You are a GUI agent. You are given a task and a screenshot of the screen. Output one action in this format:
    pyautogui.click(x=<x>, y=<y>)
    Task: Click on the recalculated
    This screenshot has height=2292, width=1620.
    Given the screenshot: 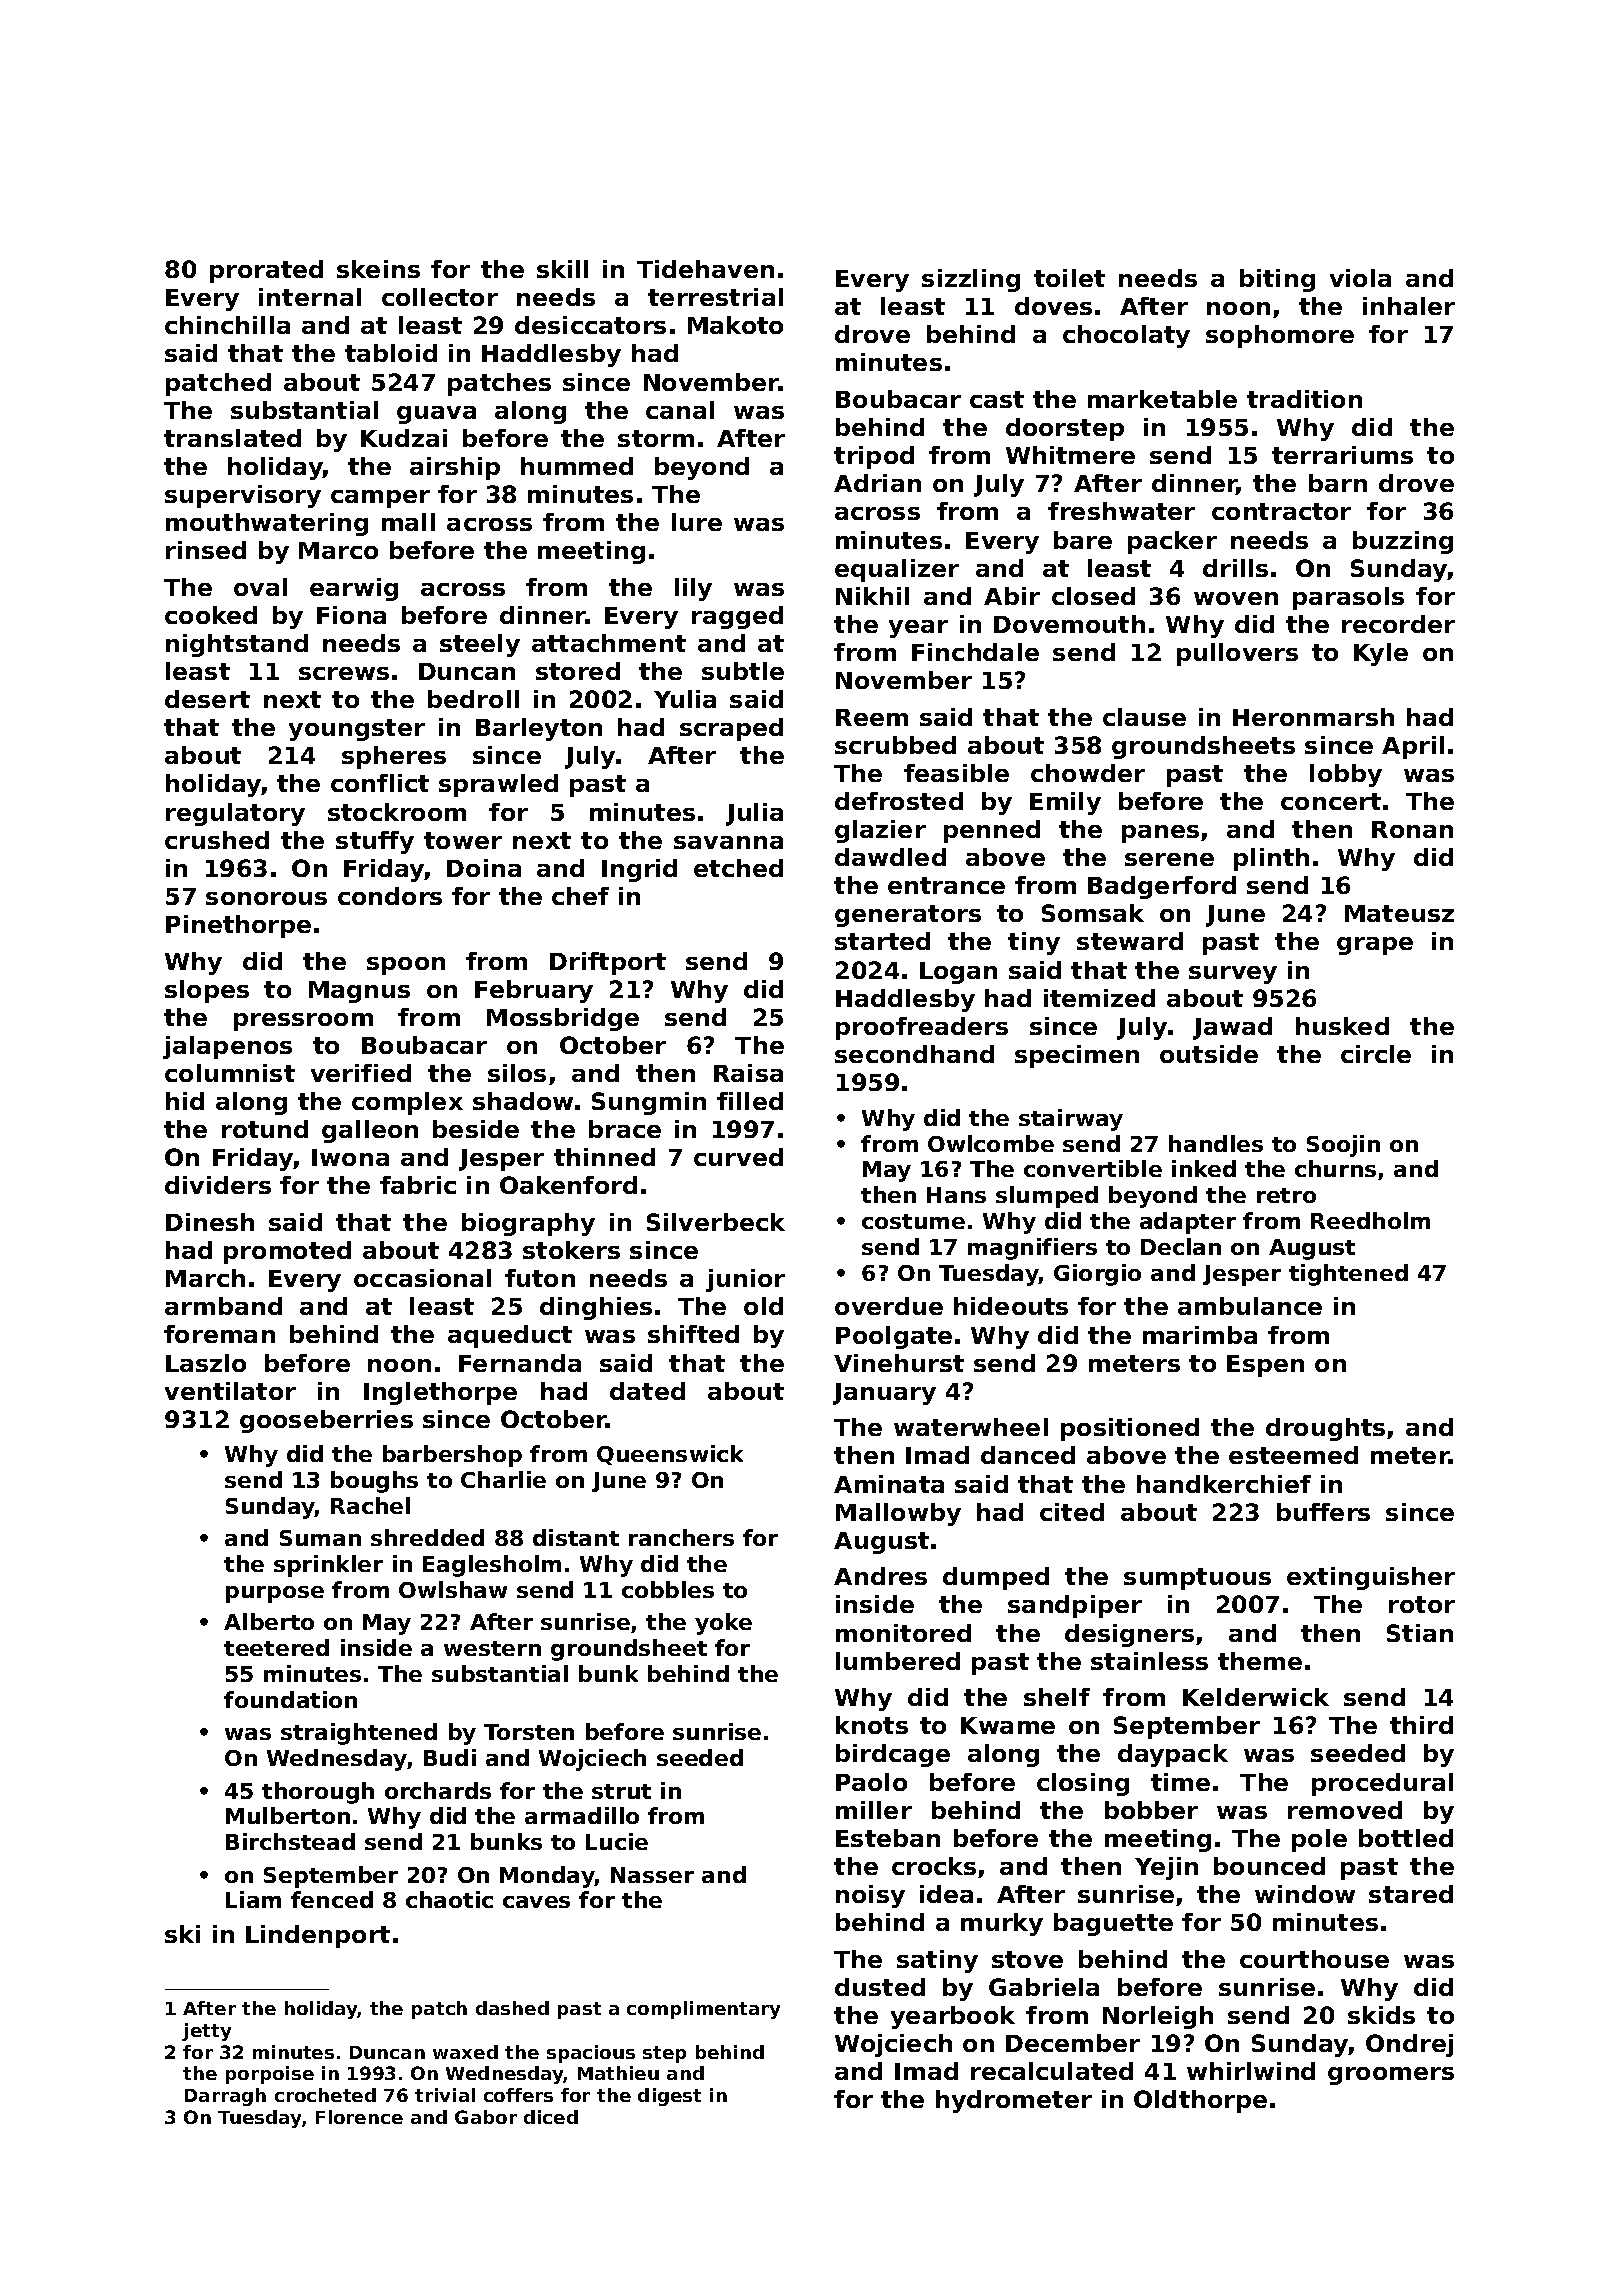 What is the action you would take?
    pyautogui.click(x=1052, y=2071)
